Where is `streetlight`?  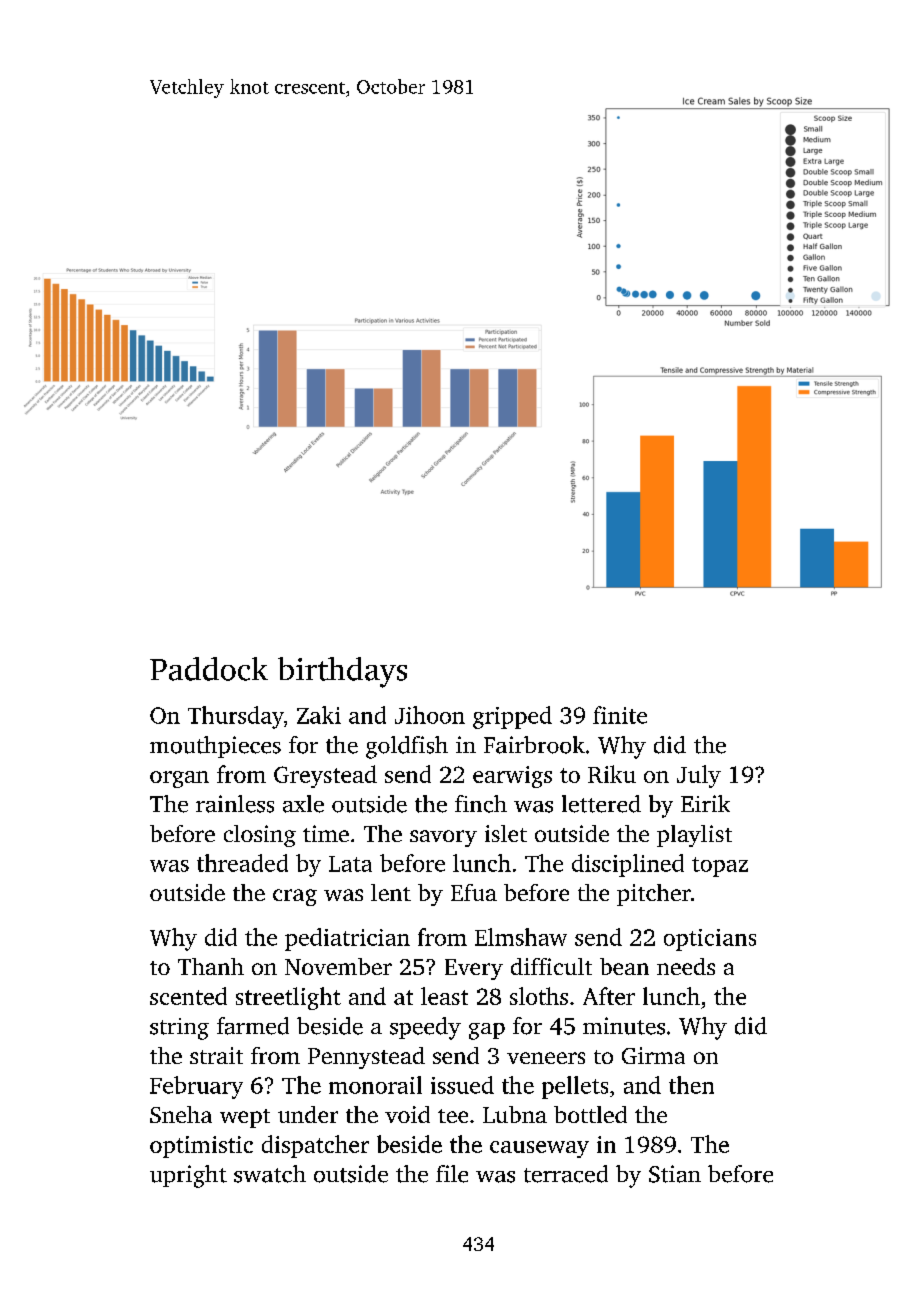
streetlight is located at coordinates (288, 998).
